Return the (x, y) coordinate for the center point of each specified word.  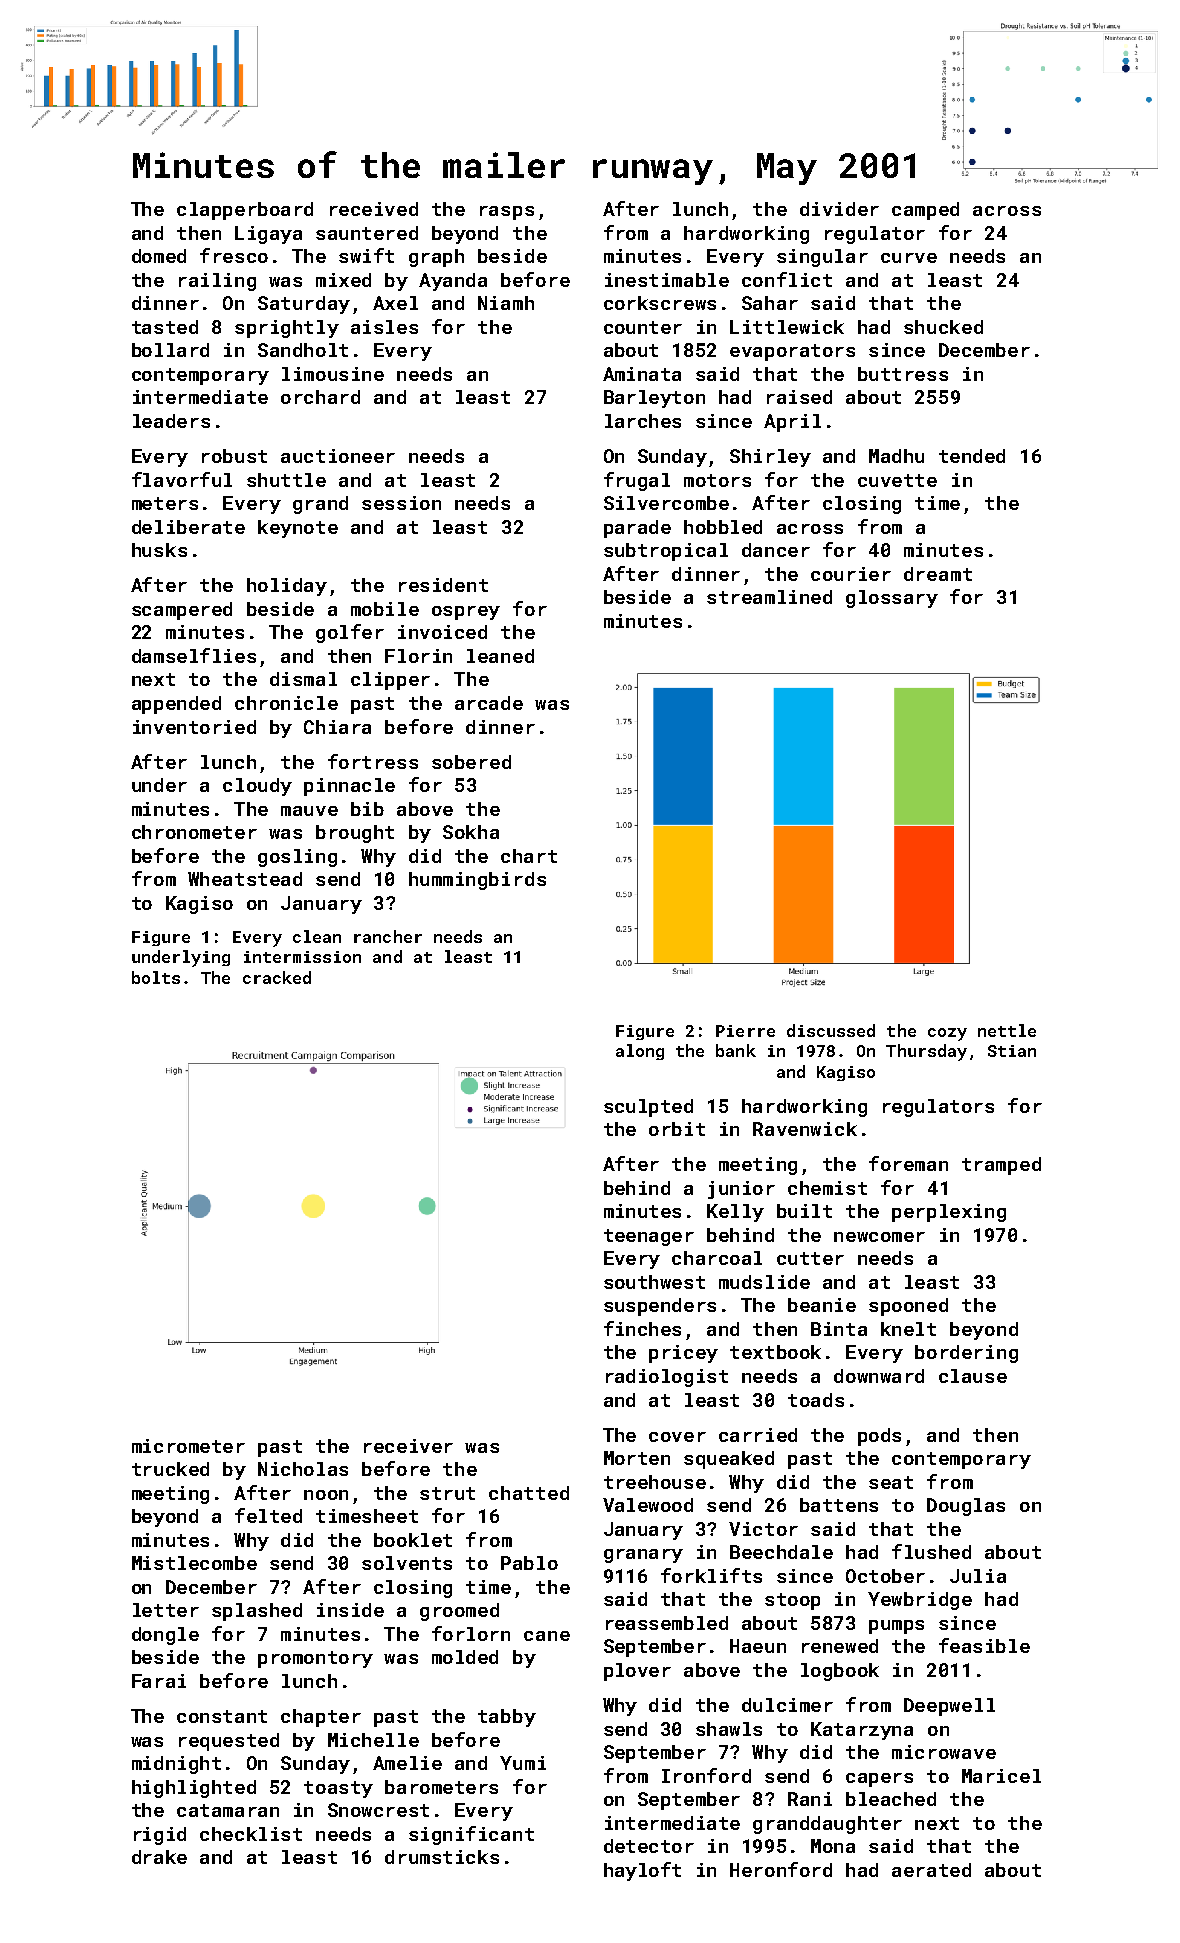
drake (159, 1857)
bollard (170, 350)
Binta (839, 1329)
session (401, 503)
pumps (896, 1627)
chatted (529, 1493)
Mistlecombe (194, 1563)
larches (643, 421)
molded (465, 1657)
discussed (831, 1030)
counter (643, 327)
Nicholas (303, 1469)
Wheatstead (245, 879)
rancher (388, 936)
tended (972, 456)
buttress (903, 374)
